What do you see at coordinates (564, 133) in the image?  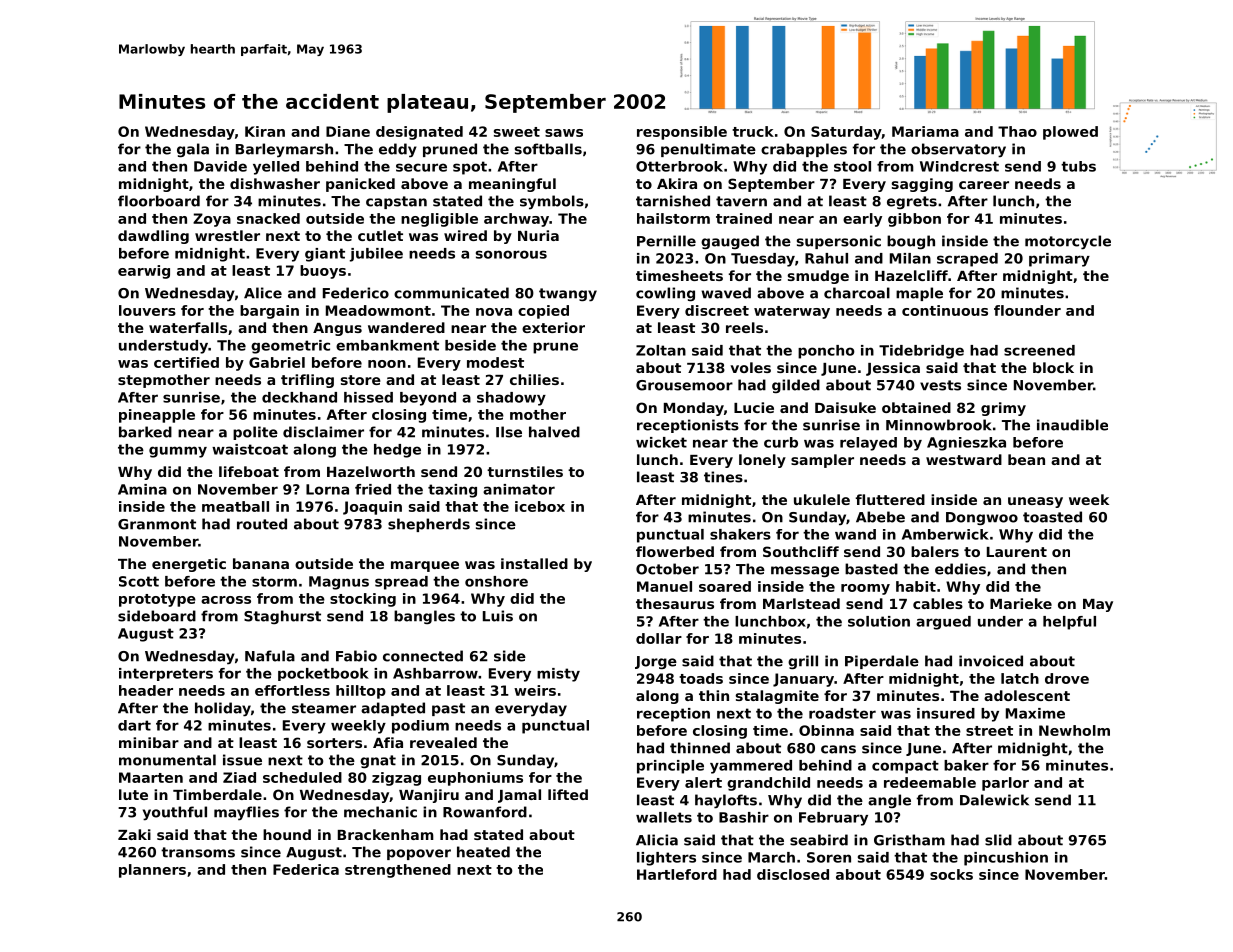 I see `saws` at bounding box center [564, 133].
